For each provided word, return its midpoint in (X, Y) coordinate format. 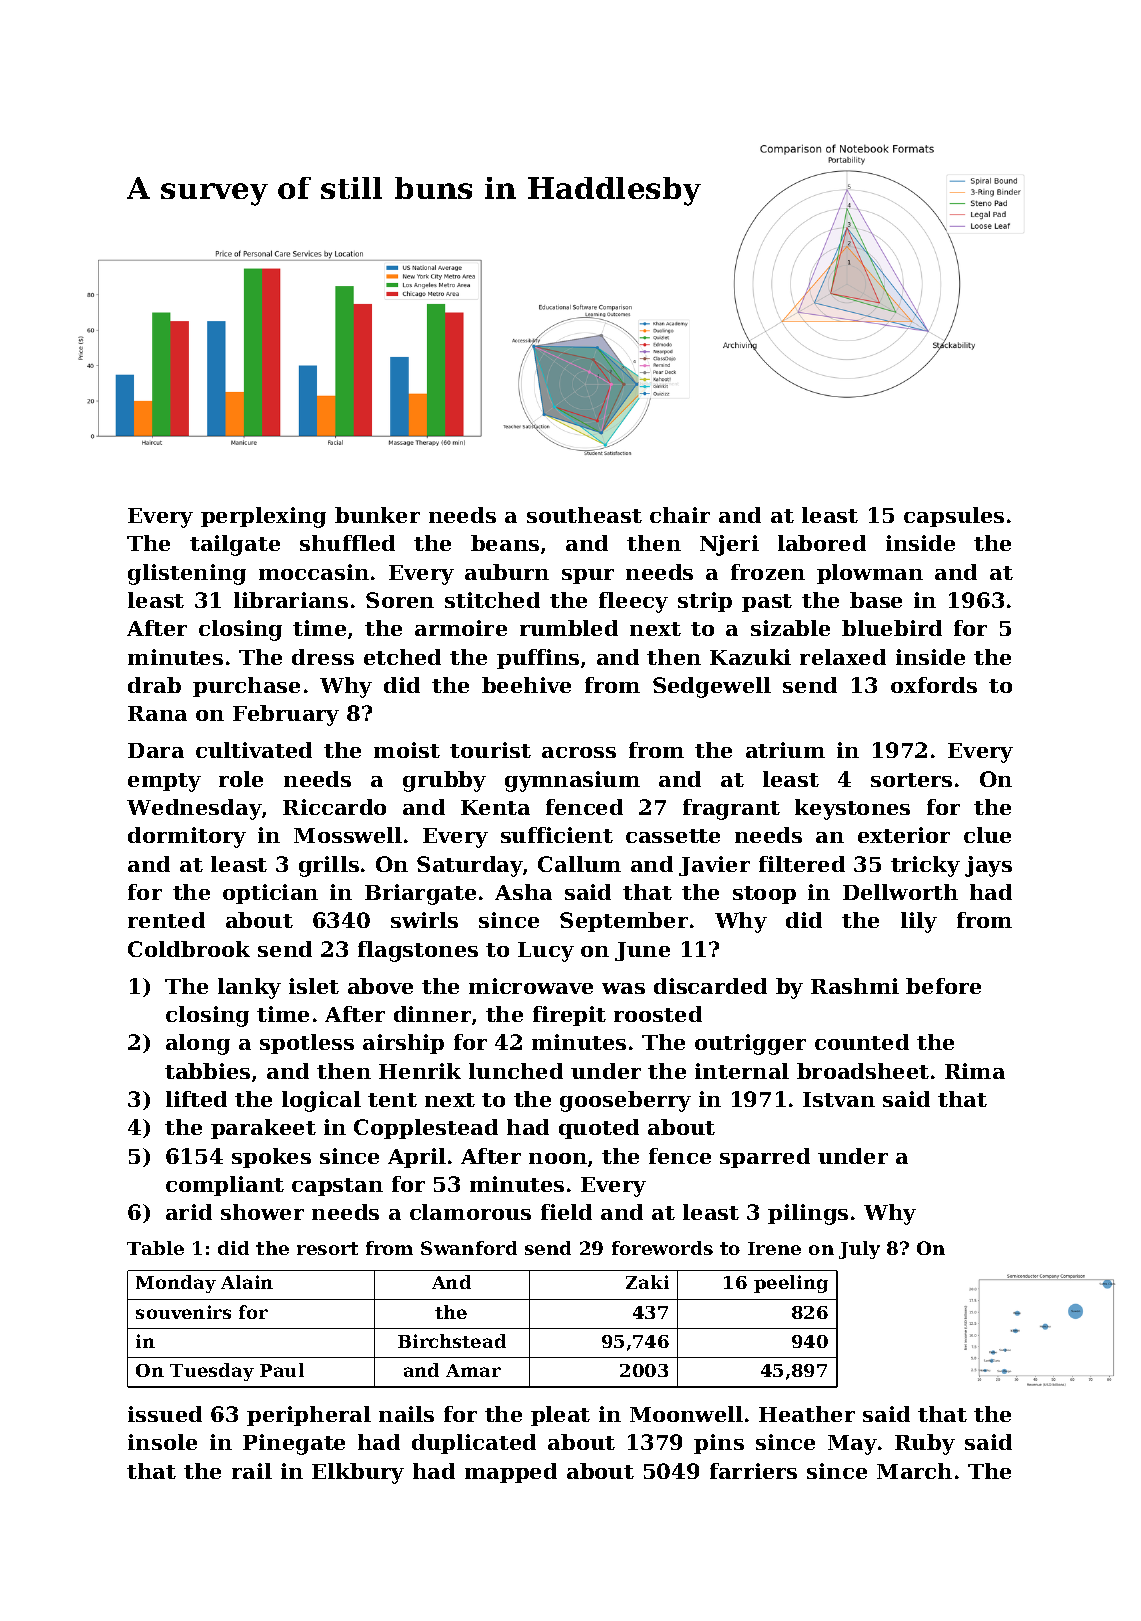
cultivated (254, 750)
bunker (377, 515)
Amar (473, 1370)
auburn (507, 572)
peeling (791, 1284)
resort (327, 1248)
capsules (954, 517)
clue (987, 835)
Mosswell (348, 835)
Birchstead (452, 1341)
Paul (282, 1370)
